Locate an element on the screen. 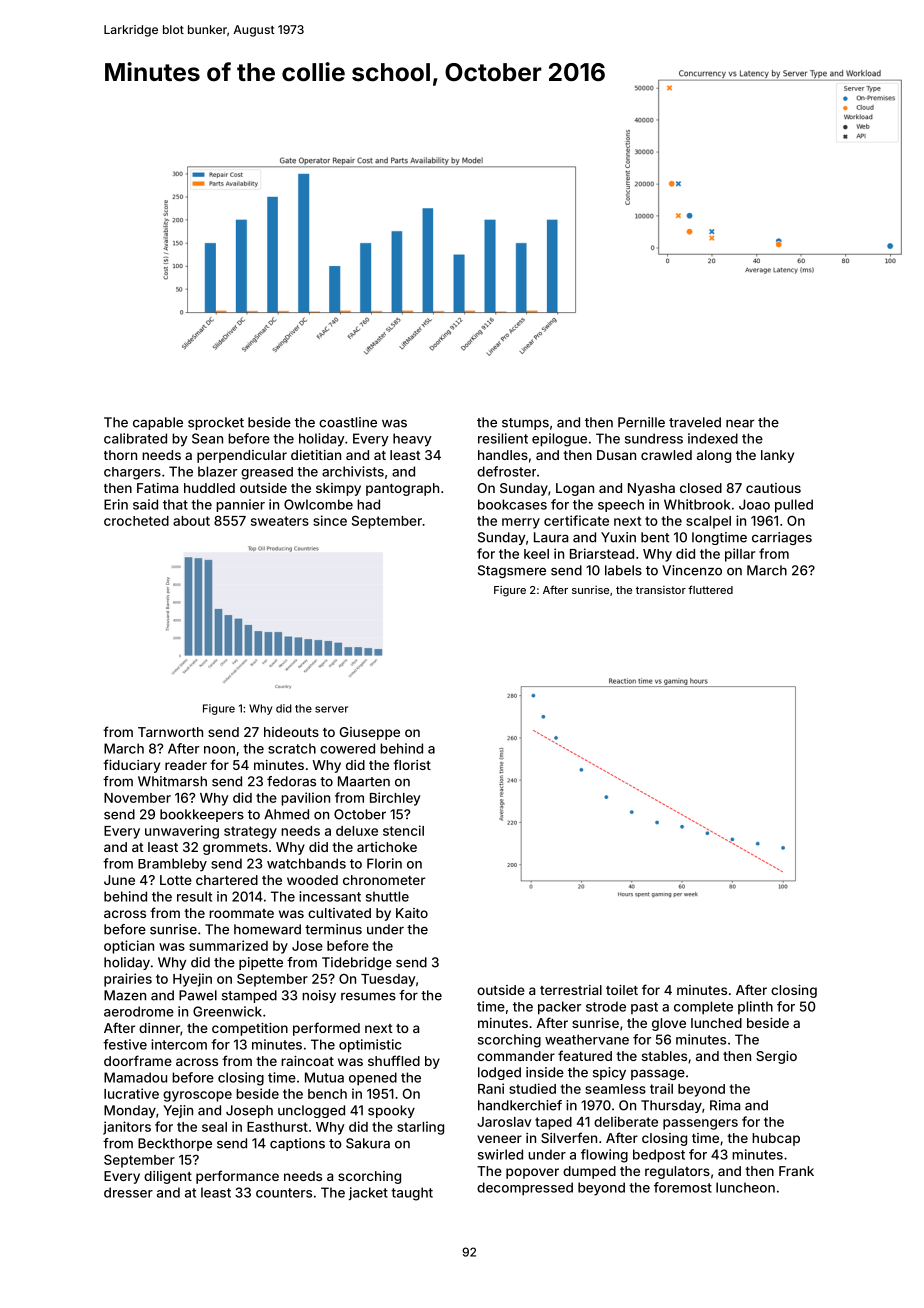  calibrated is located at coordinates (135, 438).
